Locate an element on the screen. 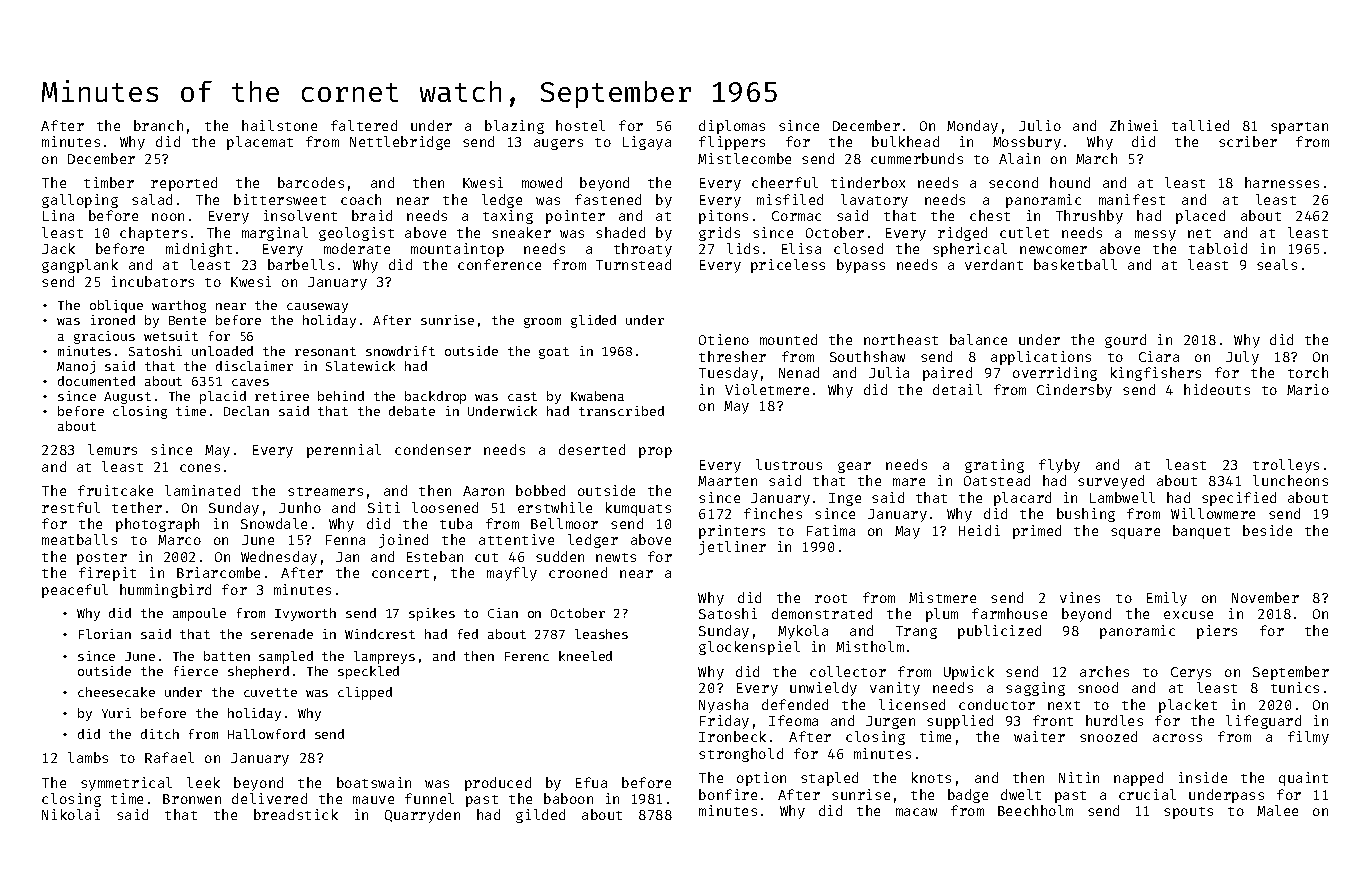 The height and width of the screenshot is (887, 1372). glided is located at coordinates (593, 321).
